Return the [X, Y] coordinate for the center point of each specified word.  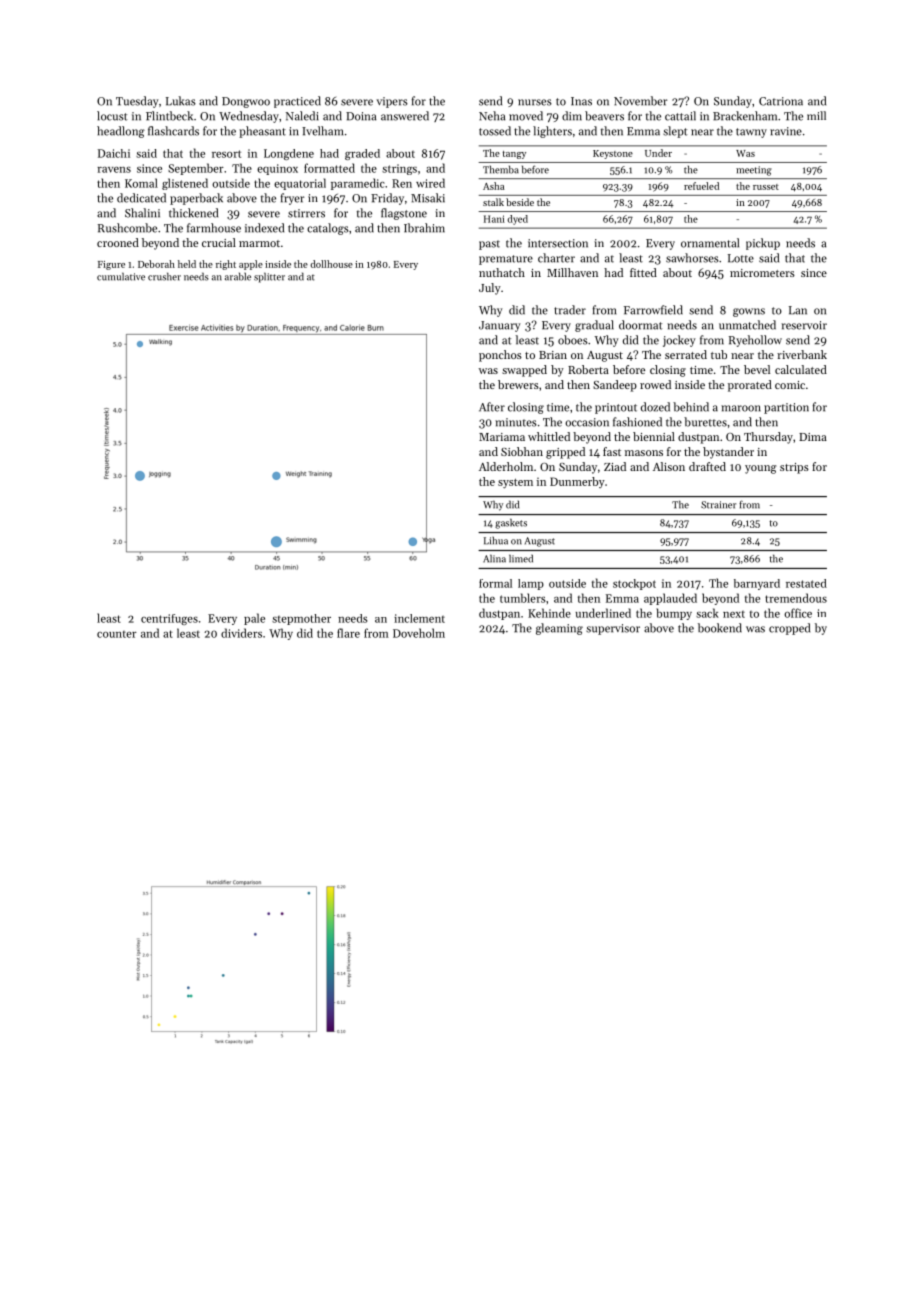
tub [719, 354]
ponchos [500, 356]
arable [238, 276]
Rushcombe [127, 228]
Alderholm [506, 466]
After [492, 407]
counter [117, 634]
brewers [518, 384]
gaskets [511, 523]
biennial [654, 436]
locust [112, 116]
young [760, 469]
